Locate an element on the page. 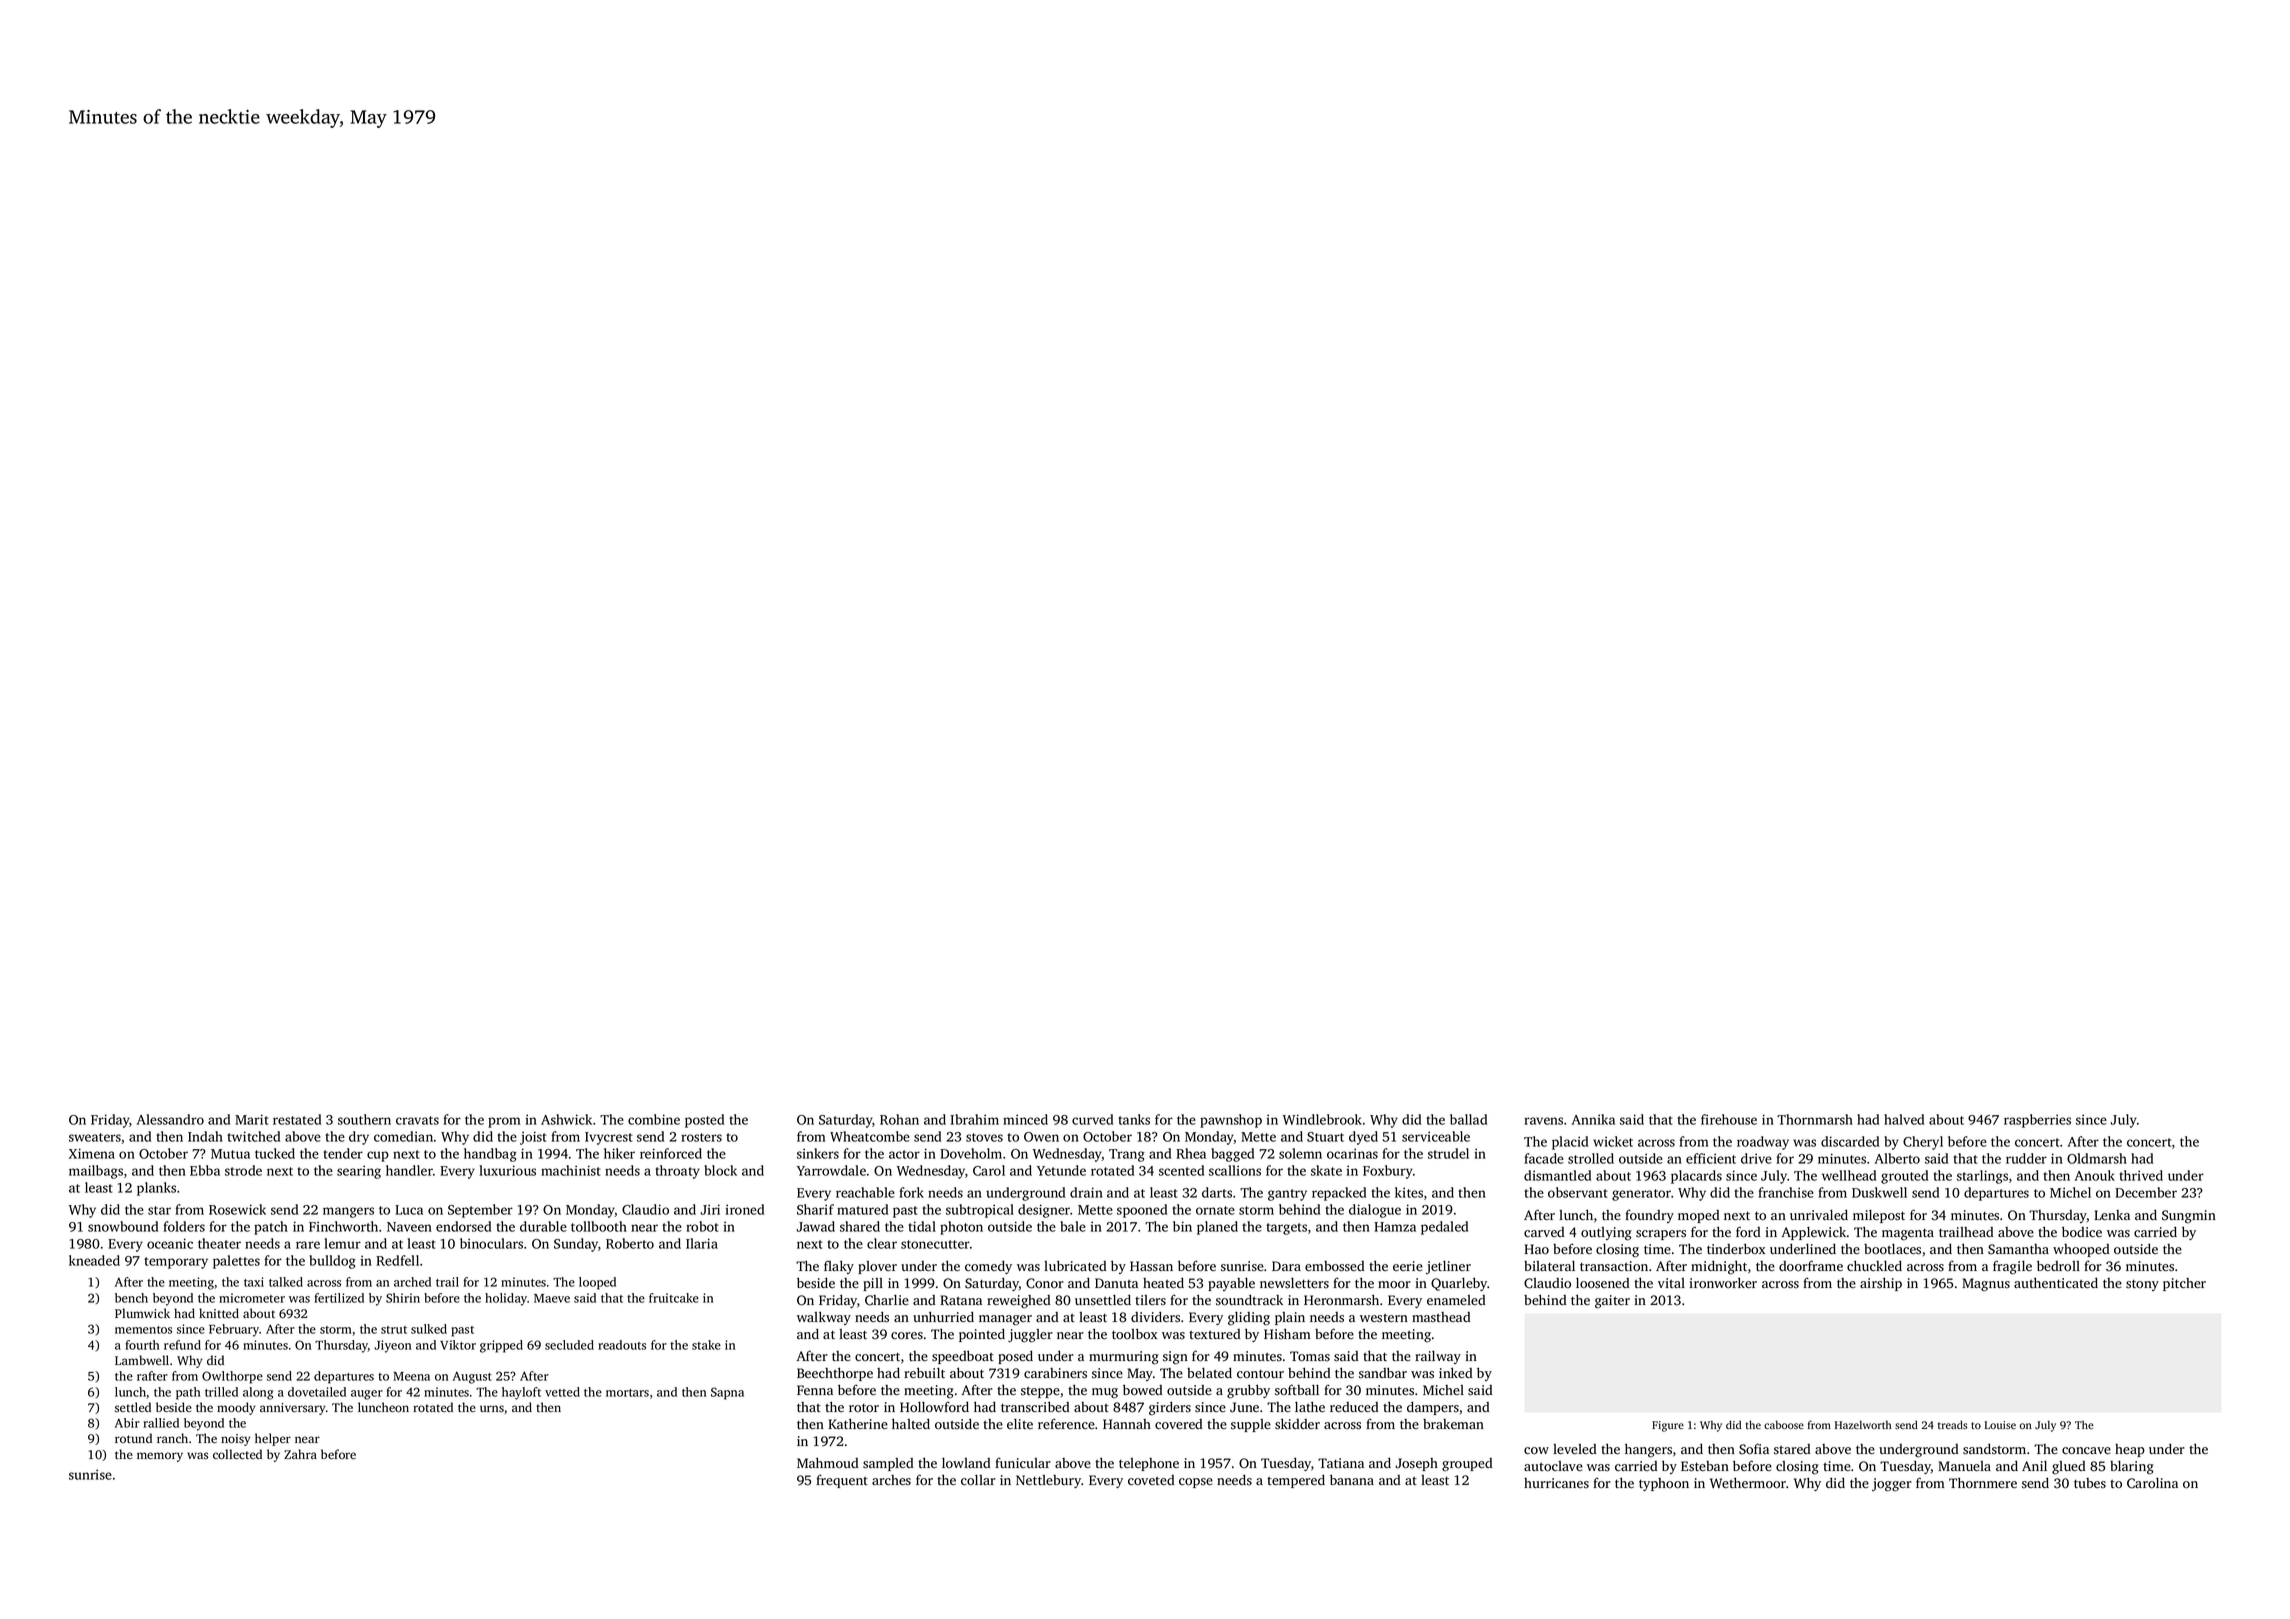 This document has width=2290, height=1619. banana is located at coordinates (1352, 1479).
